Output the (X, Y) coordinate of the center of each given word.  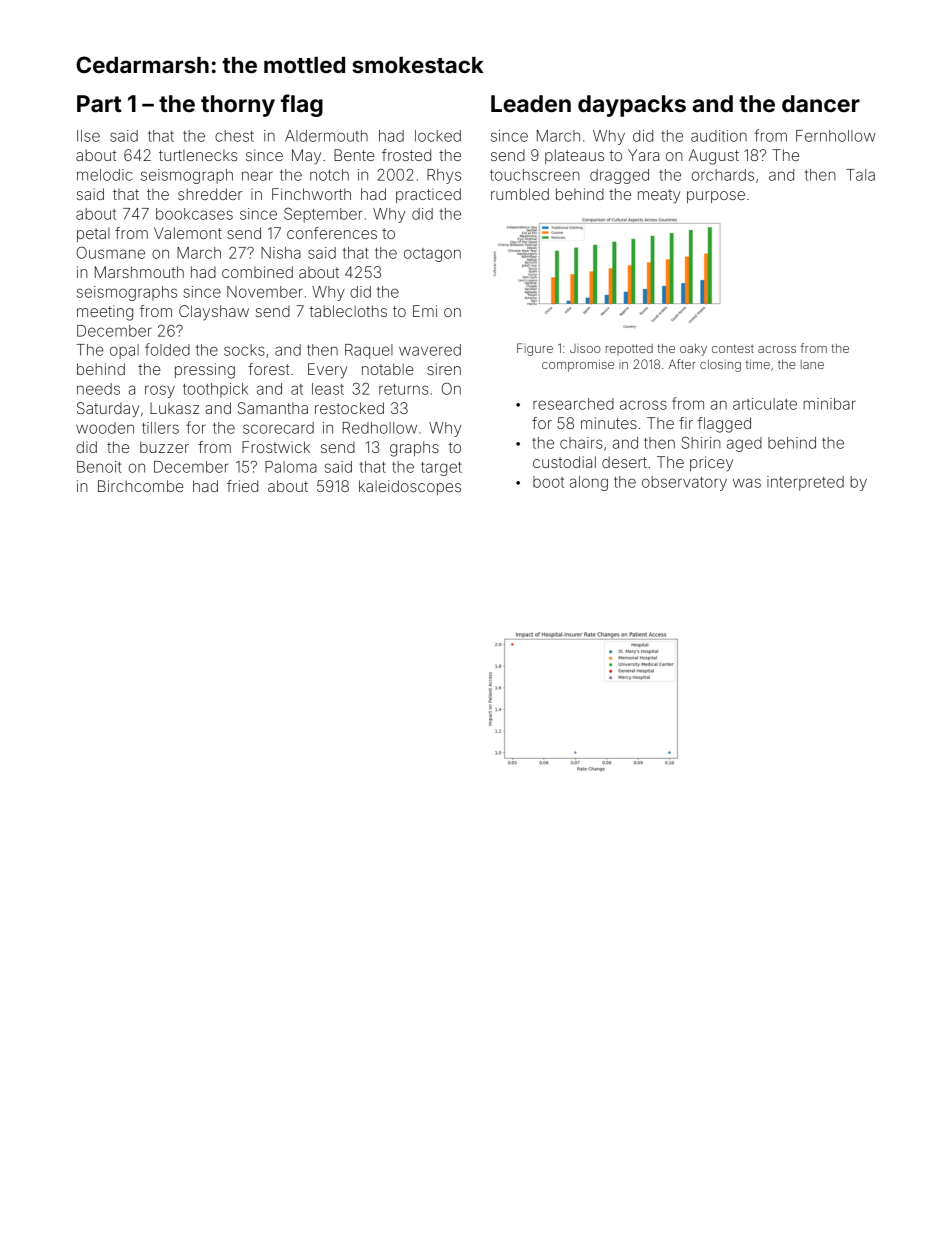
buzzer (164, 447)
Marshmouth (139, 272)
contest (733, 348)
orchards (723, 175)
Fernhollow (836, 136)
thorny (238, 106)
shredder (210, 194)
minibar (829, 404)
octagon (432, 255)
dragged (619, 176)
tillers (160, 428)
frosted (406, 155)
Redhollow (380, 428)
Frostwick (276, 447)
